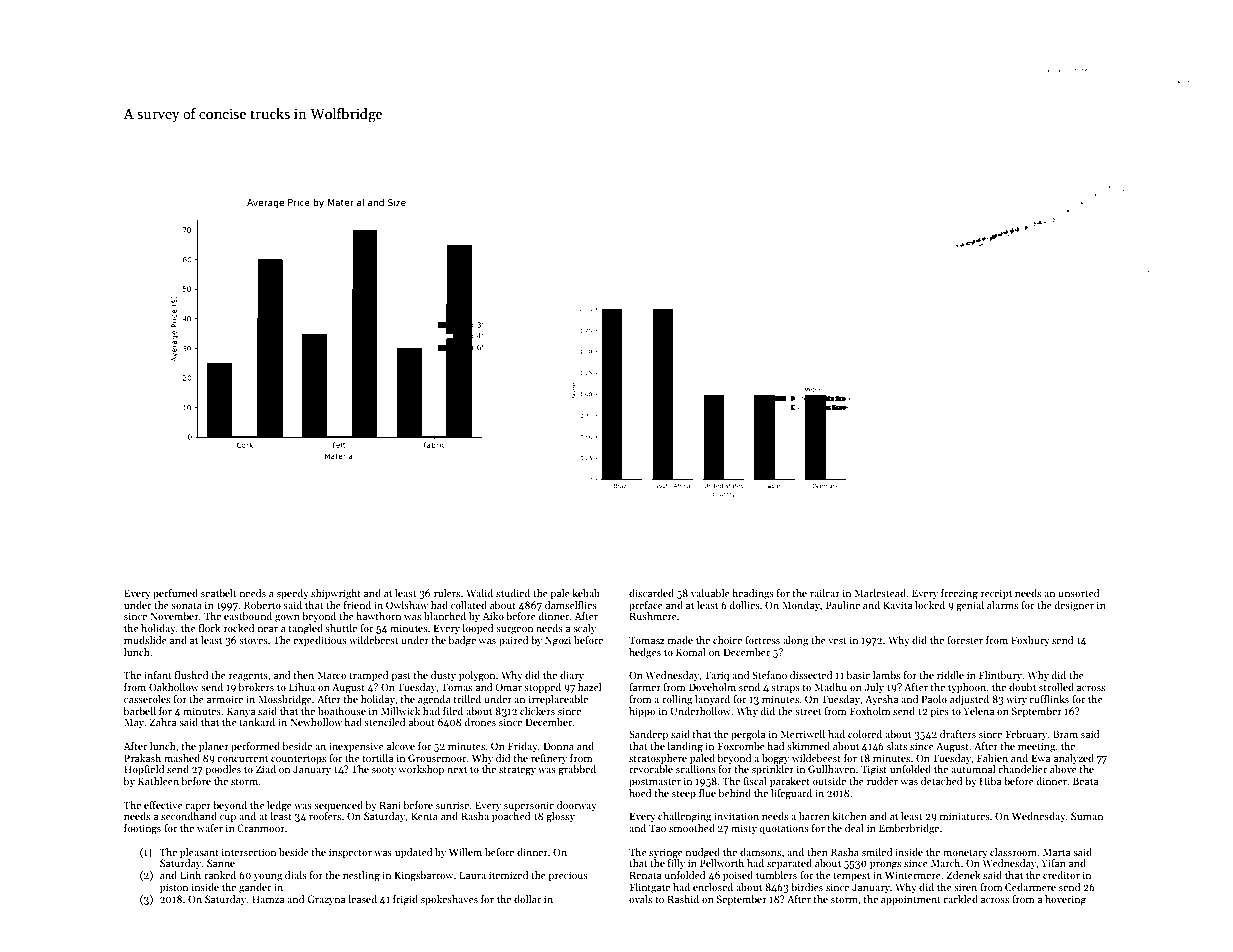 The height and width of the image is (952, 1233). I want to click on hovering, so click(1065, 900).
